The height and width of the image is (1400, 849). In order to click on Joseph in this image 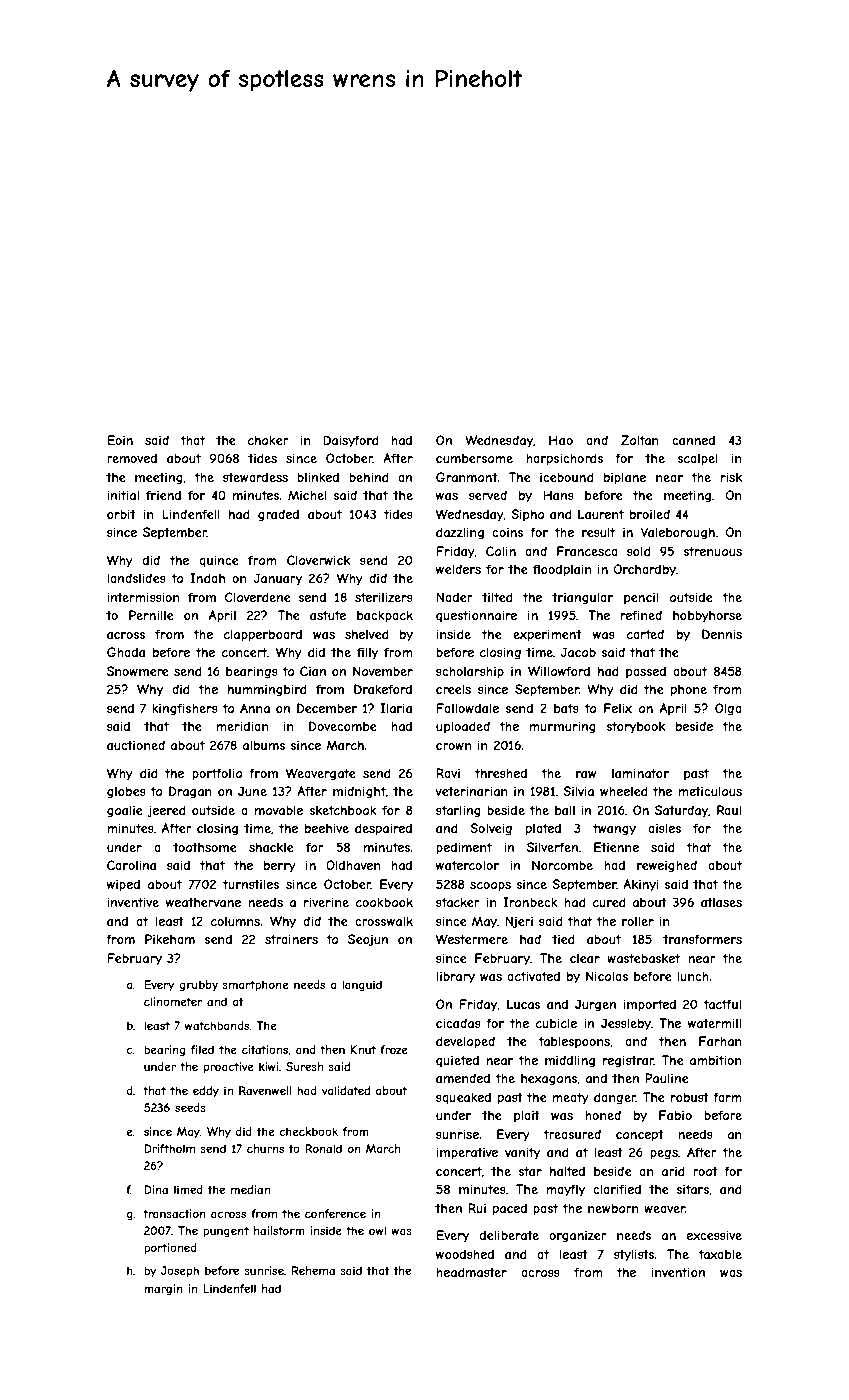, I will do `click(180, 1271)`.
